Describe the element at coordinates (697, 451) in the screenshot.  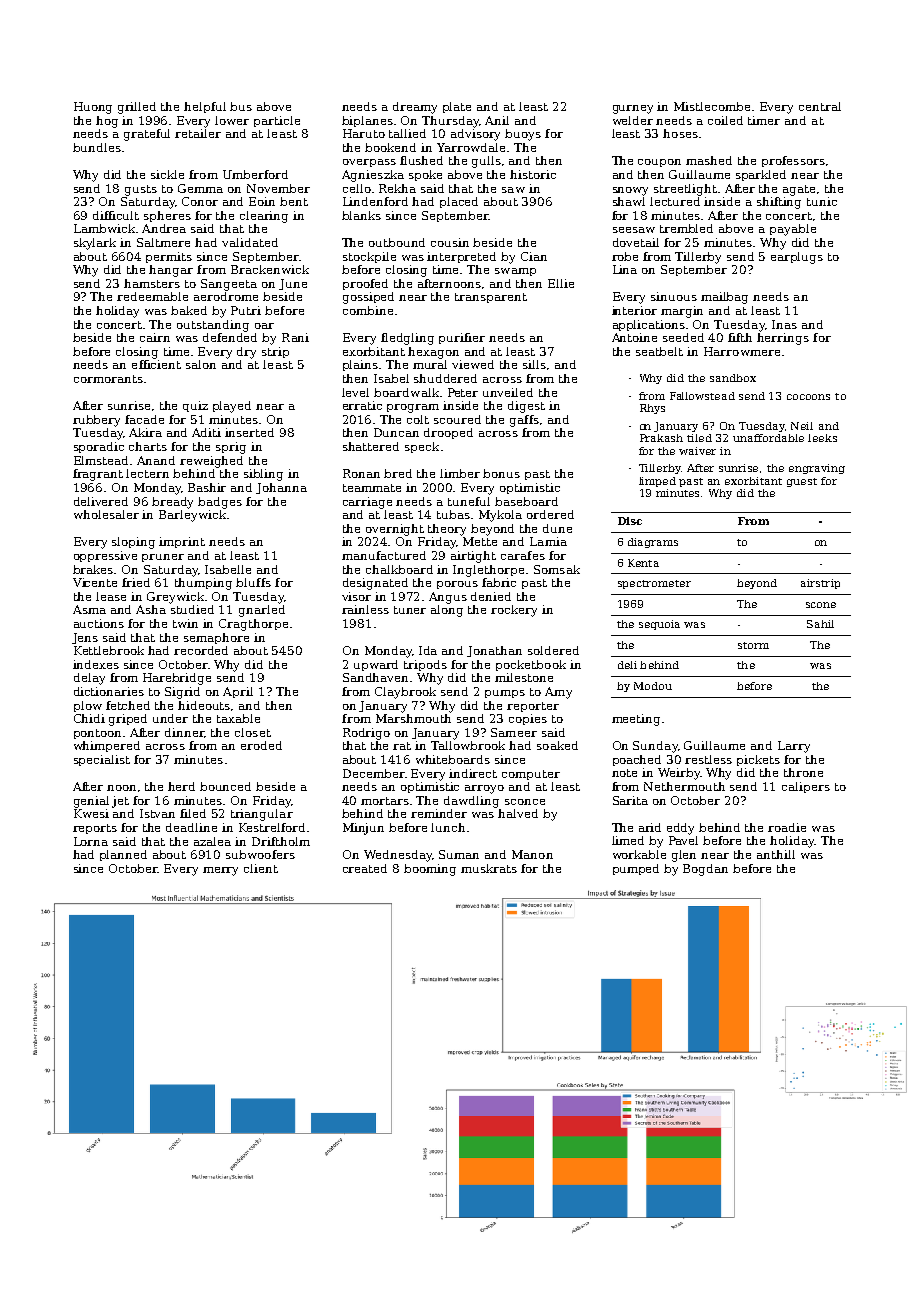
I see `waiver` at that location.
